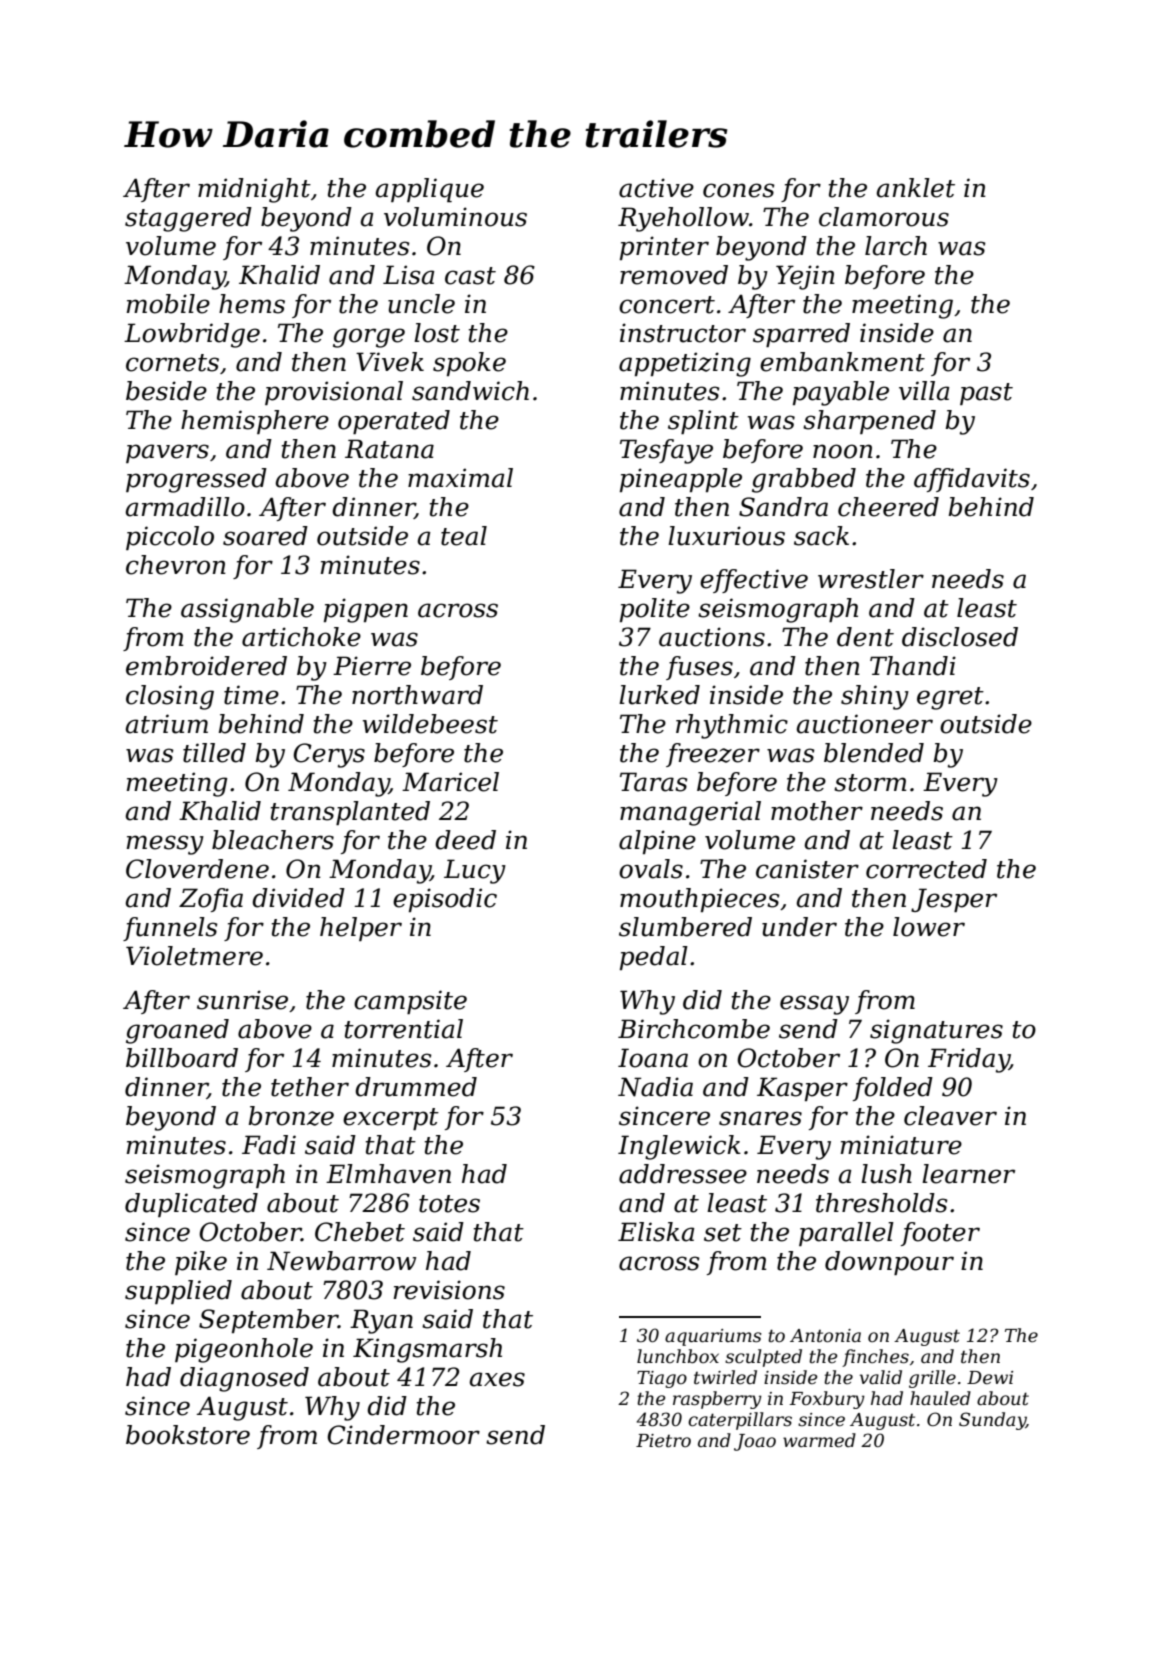 This screenshot has height=1654, width=1165. Describe the element at coordinates (950, 1116) in the screenshot. I see `cleaver` at that location.
